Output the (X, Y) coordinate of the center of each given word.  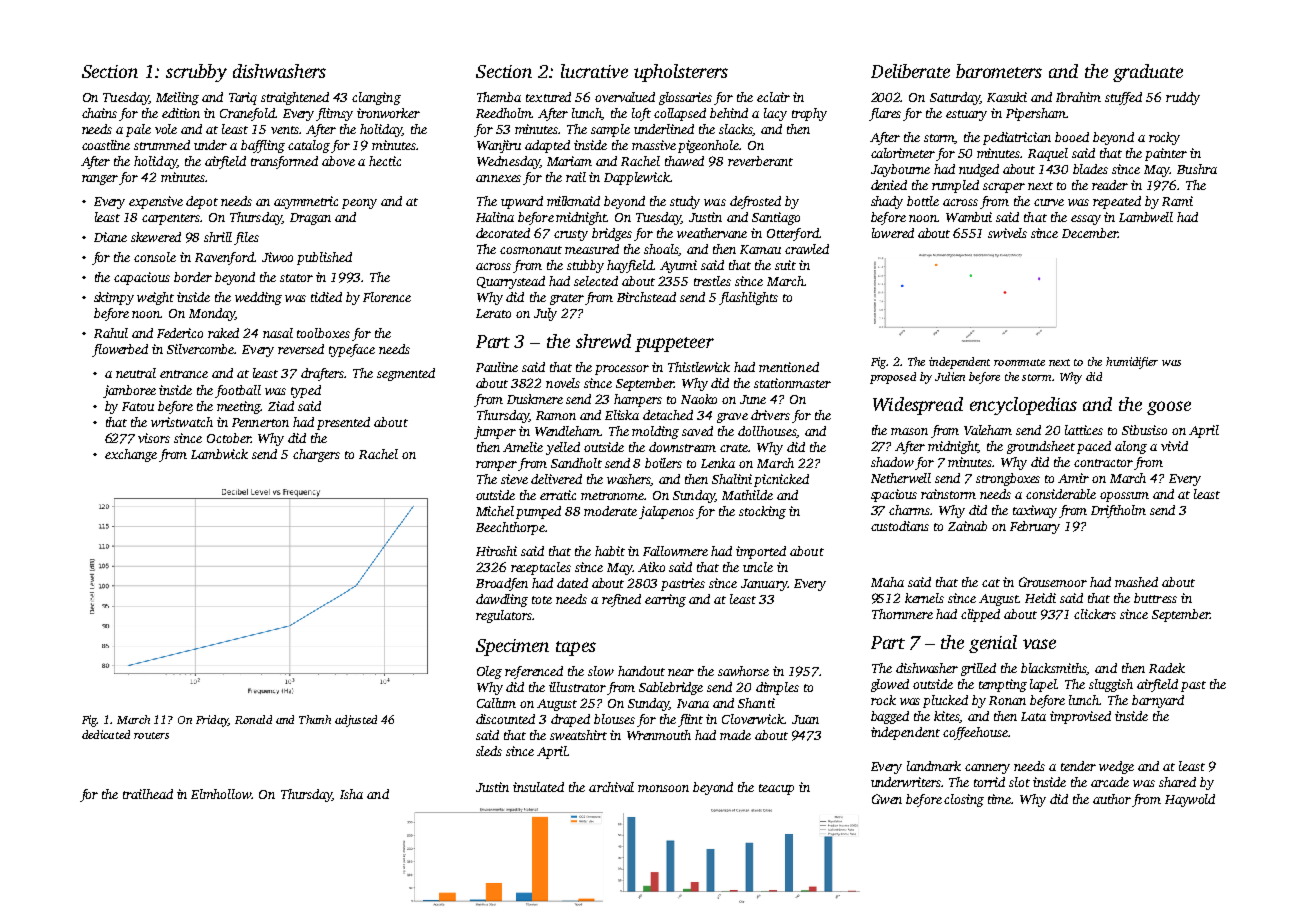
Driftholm (1118, 511)
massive (654, 145)
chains (99, 113)
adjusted (356, 721)
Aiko (651, 567)
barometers (999, 71)
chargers (316, 455)
